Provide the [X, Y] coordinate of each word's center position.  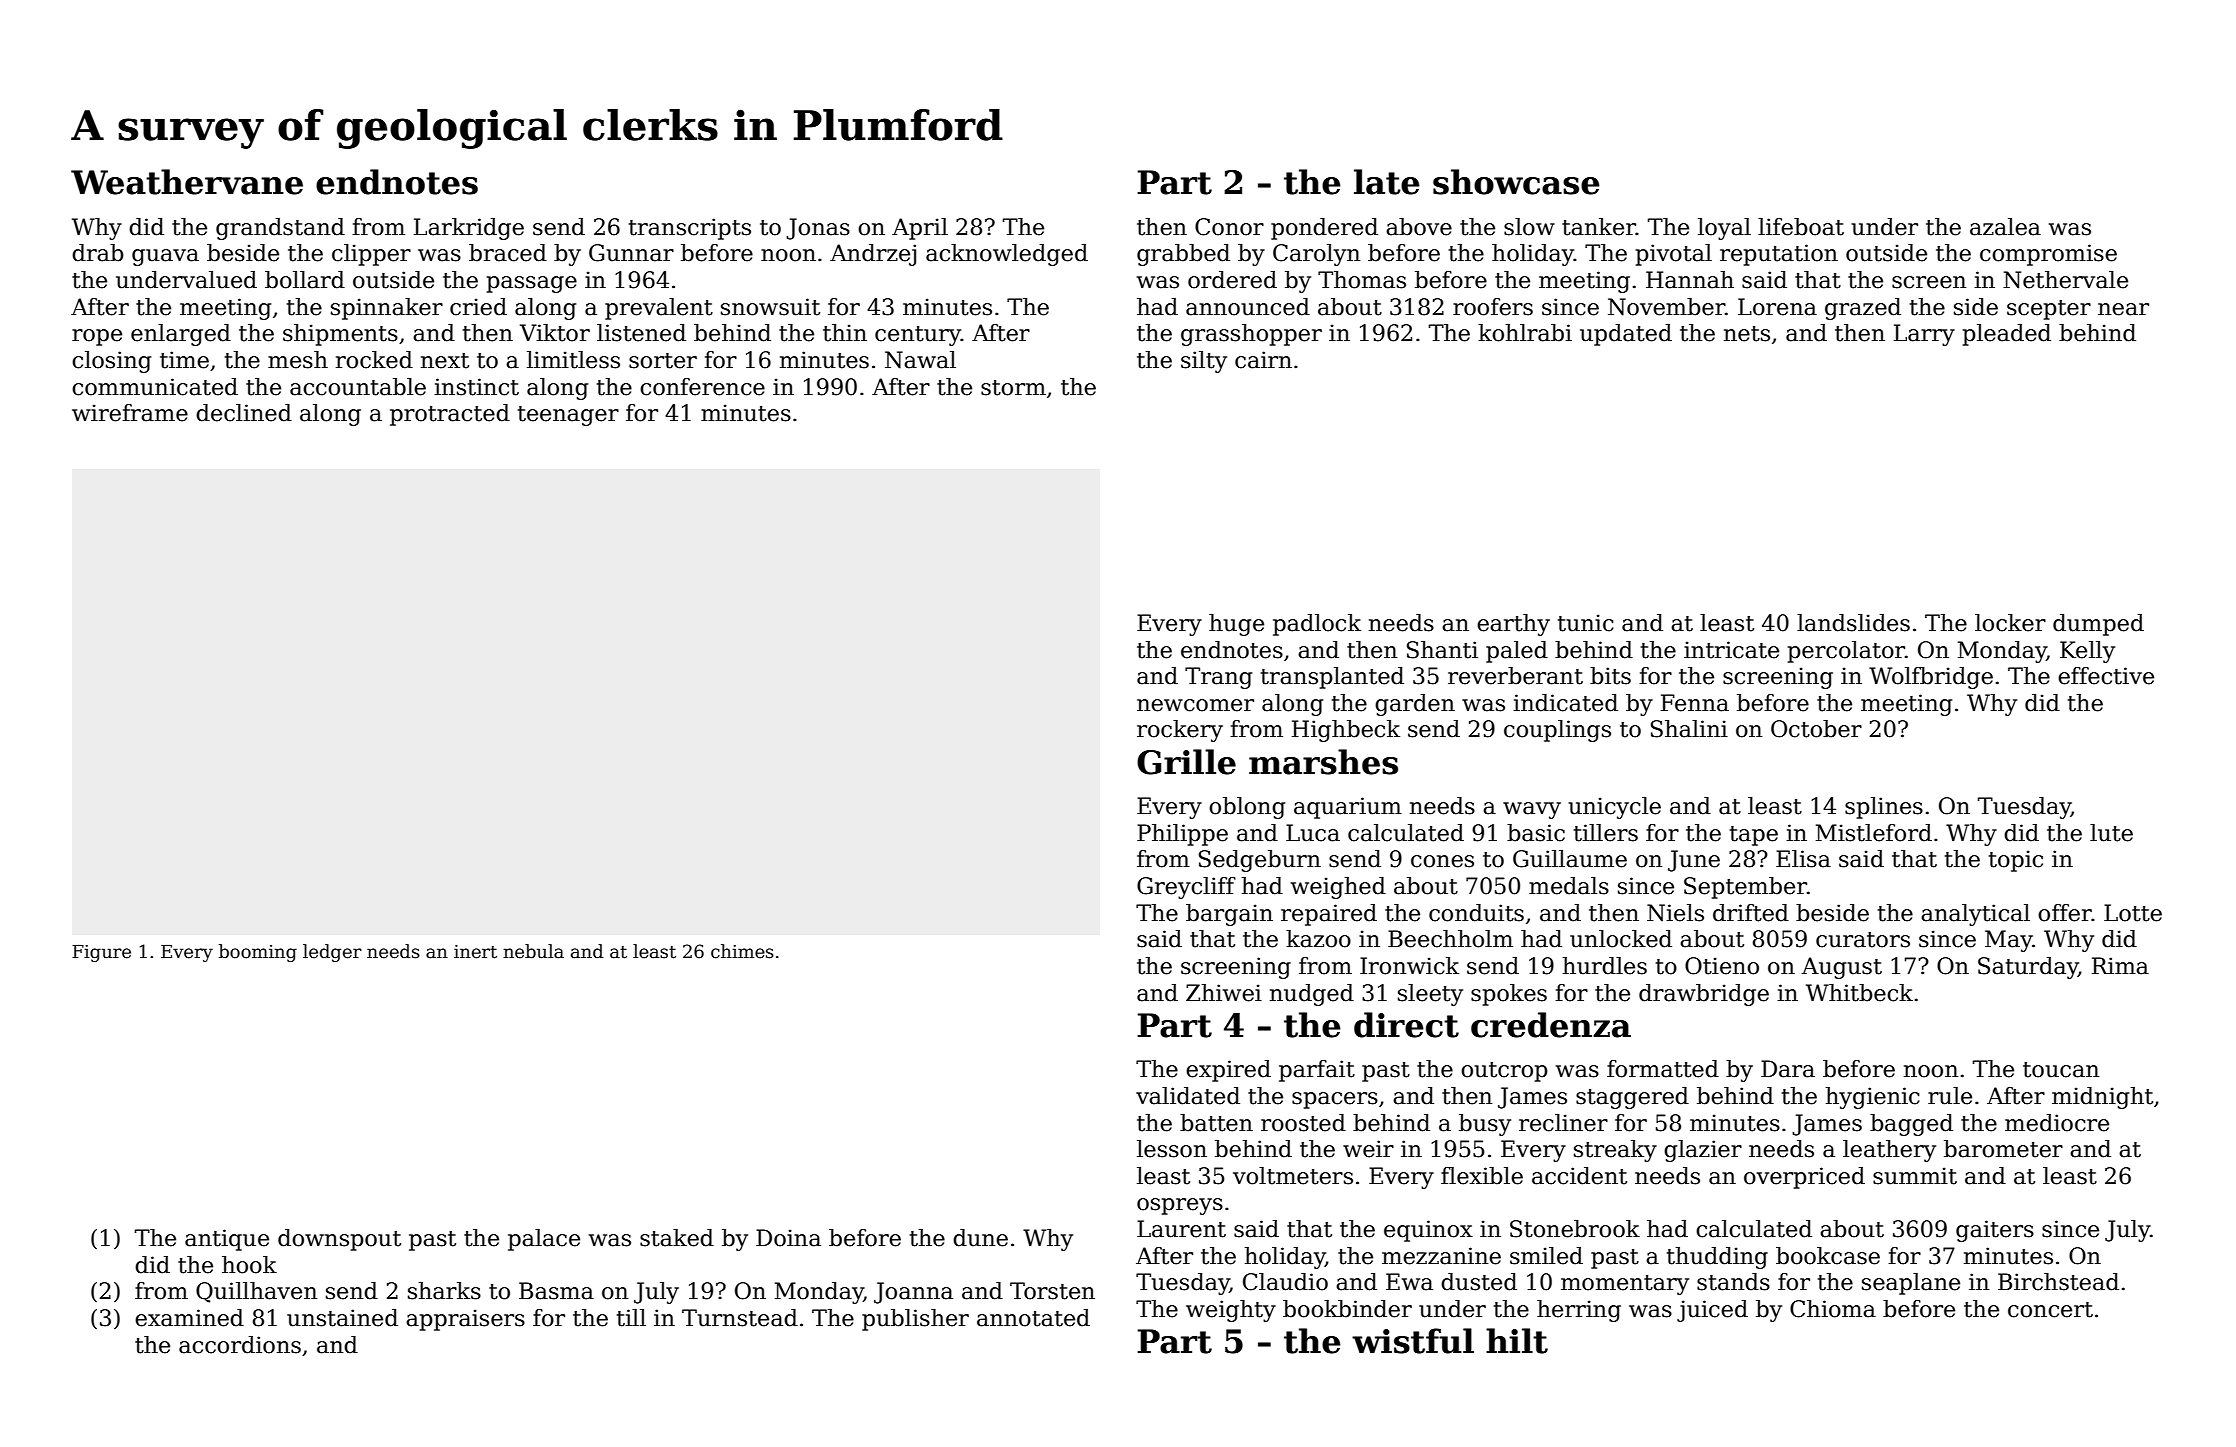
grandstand [280, 229]
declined [244, 413]
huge [1236, 625]
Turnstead [740, 1318]
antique [227, 1240]
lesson [1172, 1149]
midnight [2102, 1098]
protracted [450, 415]
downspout [339, 1240]
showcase [1516, 182]
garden [1415, 705]
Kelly [2087, 652]
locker [2010, 623]
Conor [1229, 227]
